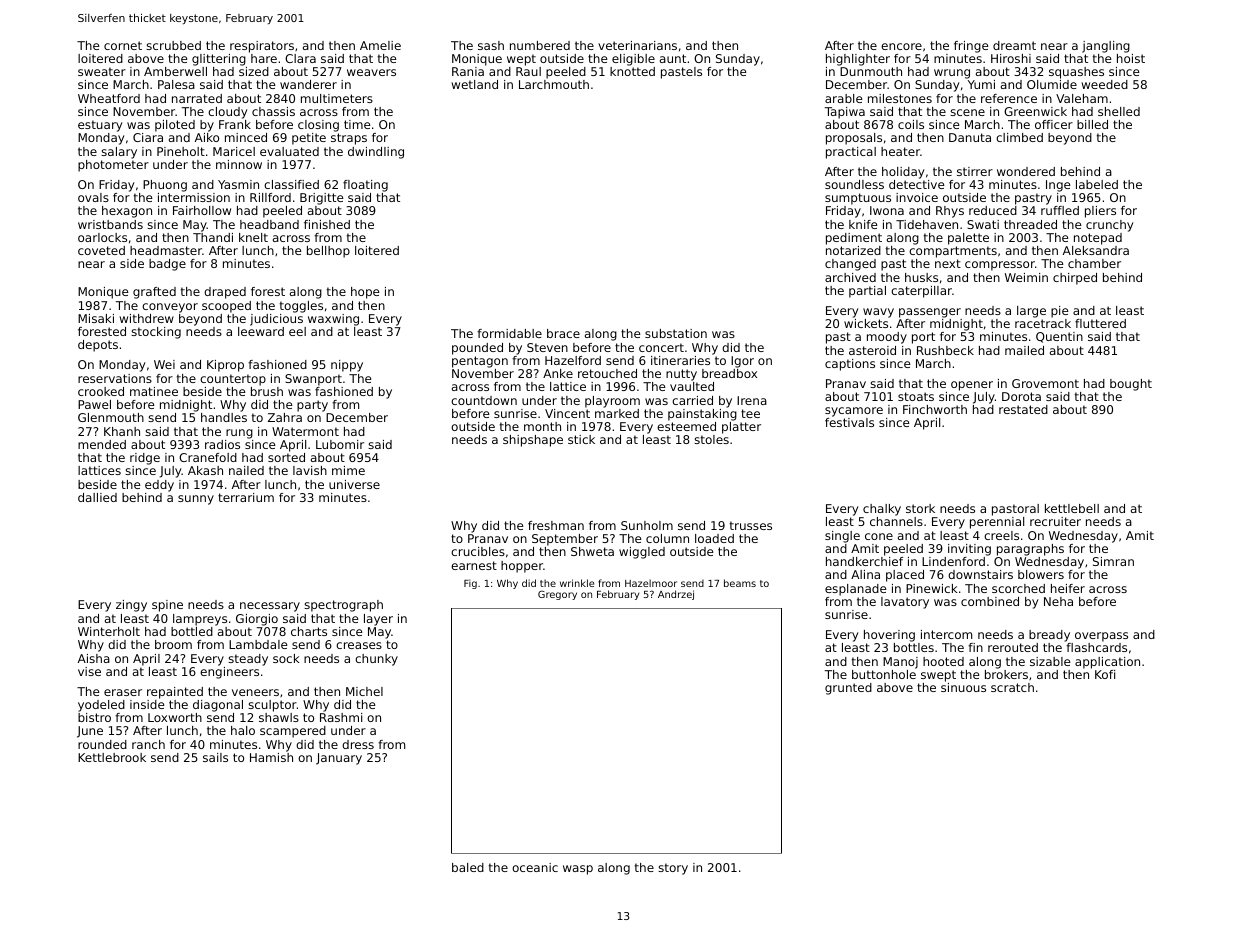 This image has height=952, width=1233. What do you see at coordinates (1058, 601) in the image?
I see `Neha` at bounding box center [1058, 601].
